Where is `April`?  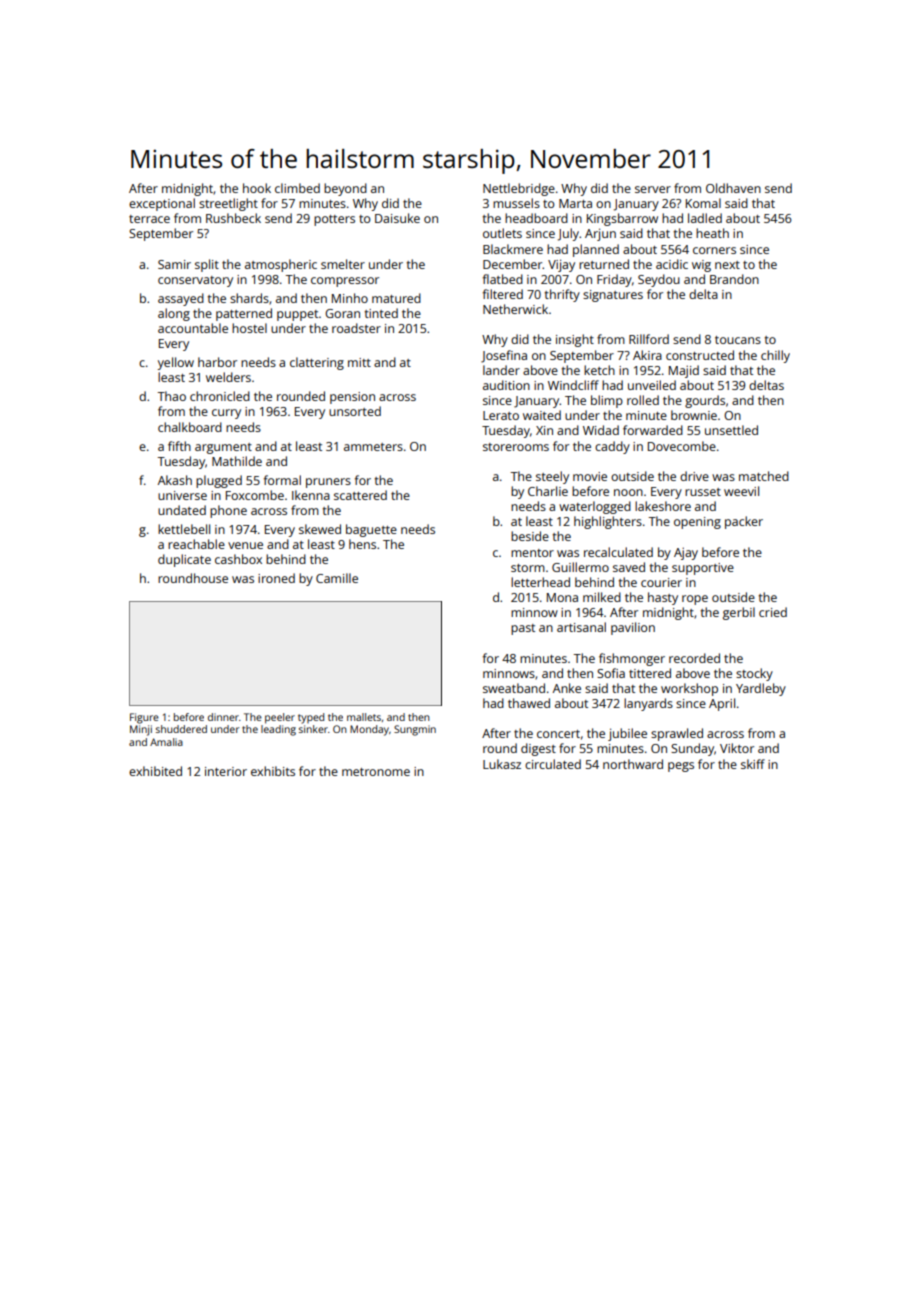
April is located at coordinates (722, 704).
